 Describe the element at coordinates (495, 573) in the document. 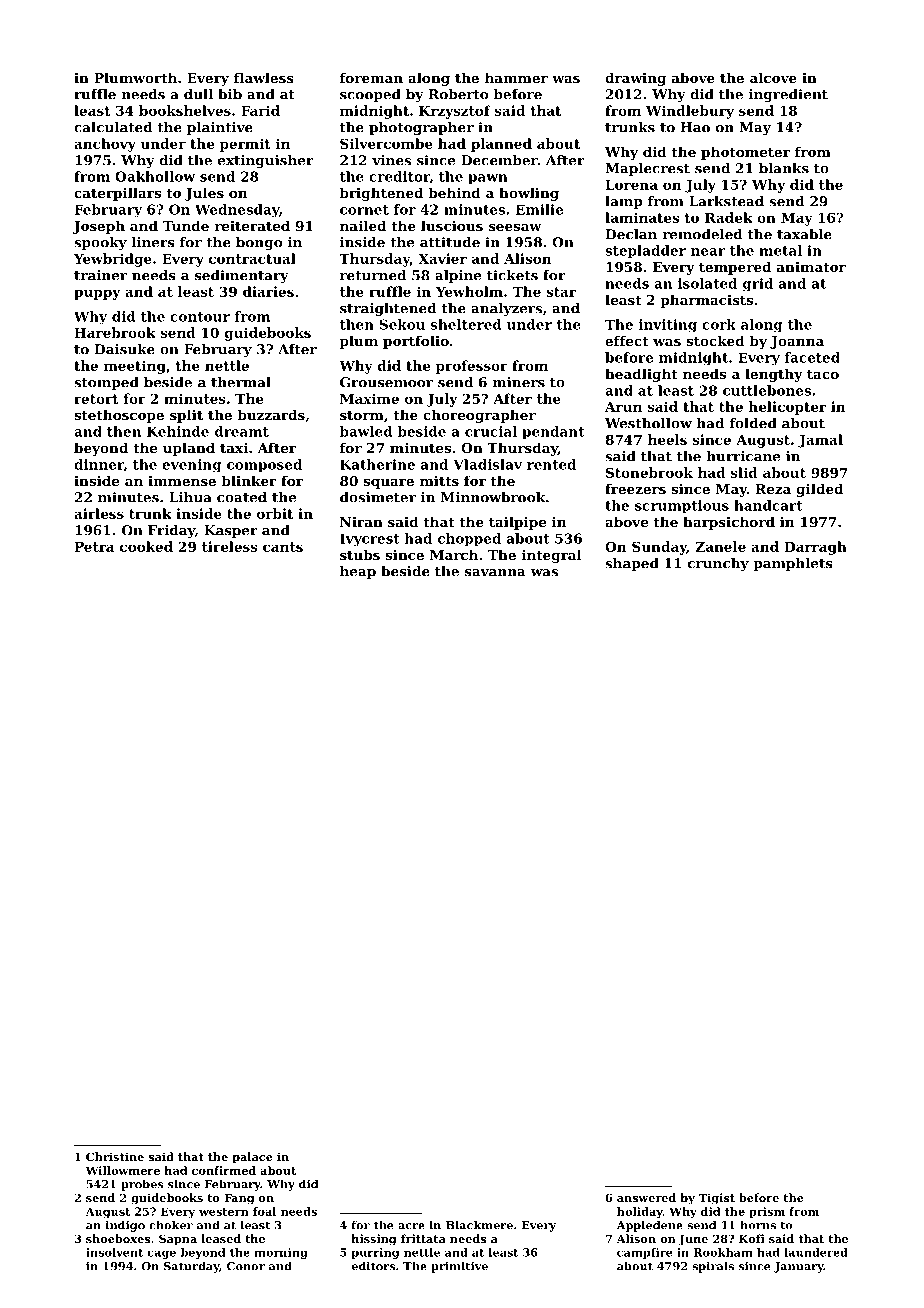

I see `savanna` at that location.
